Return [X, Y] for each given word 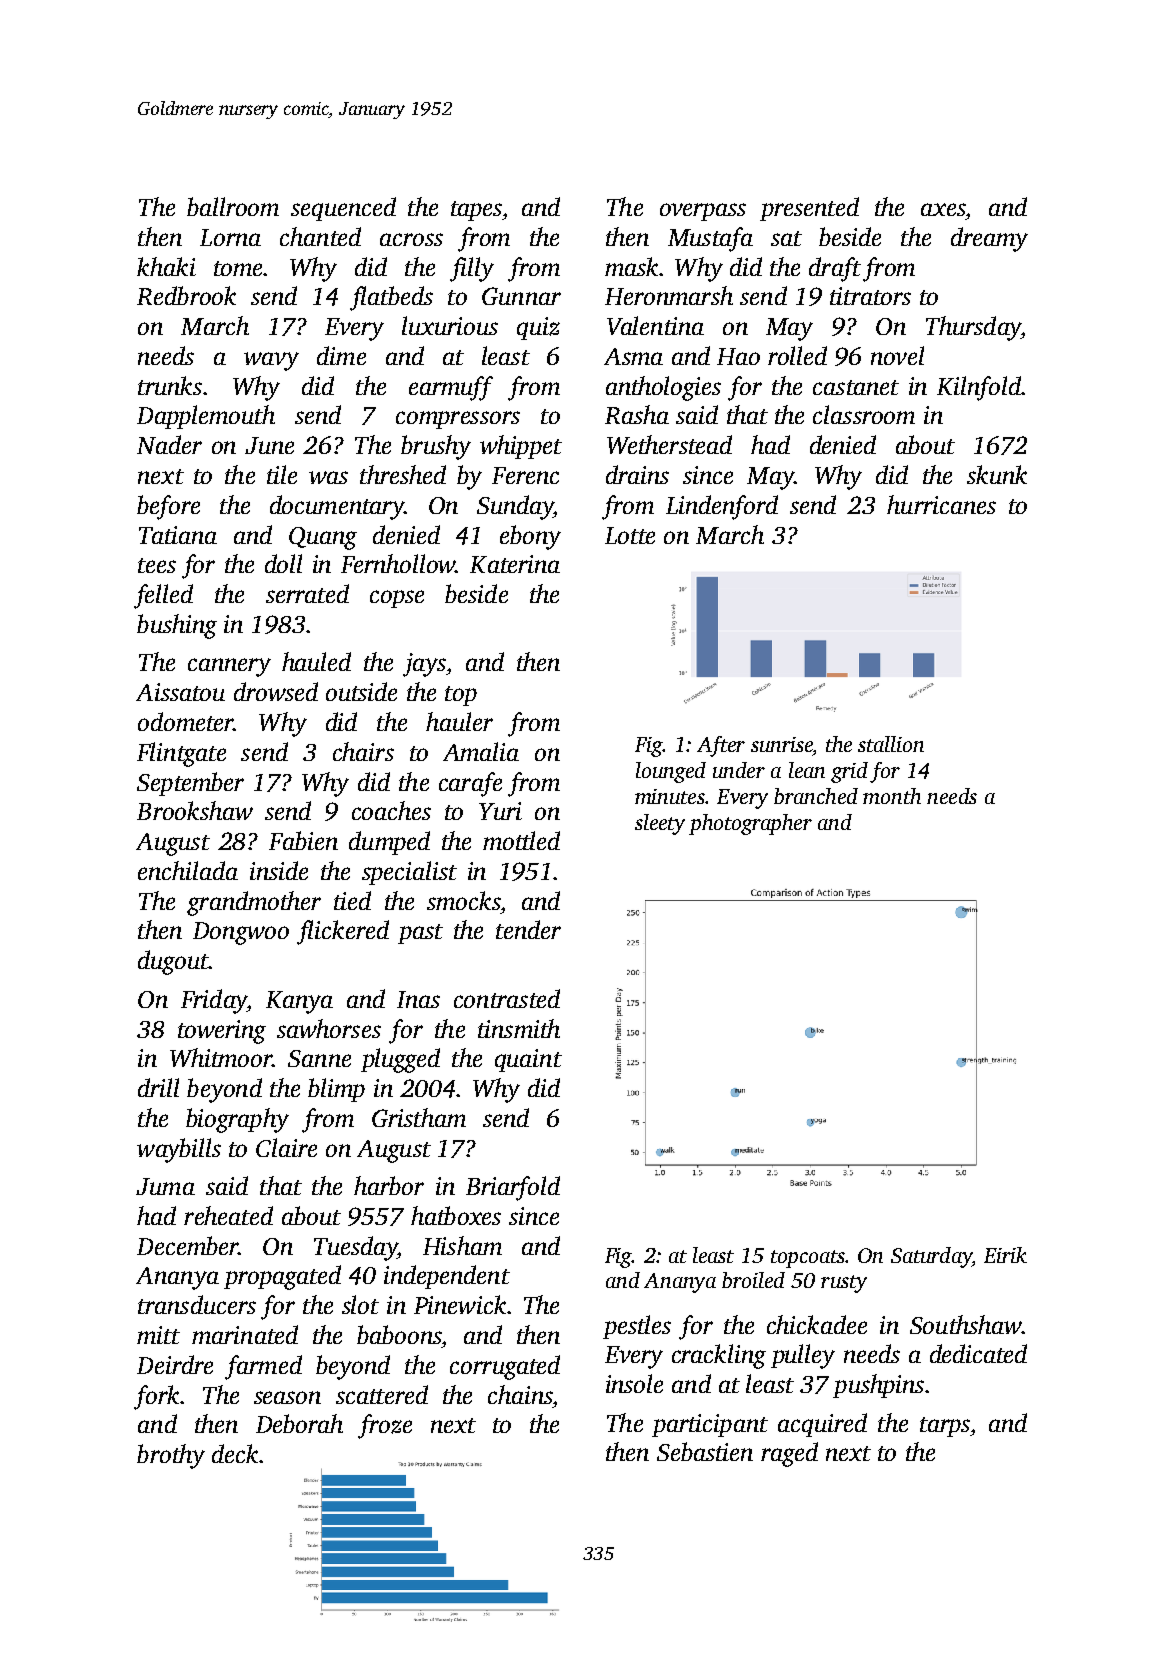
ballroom [233, 206]
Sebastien [705, 1451]
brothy [171, 1456]
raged [789, 1454]
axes [943, 209]
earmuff [451, 388]
